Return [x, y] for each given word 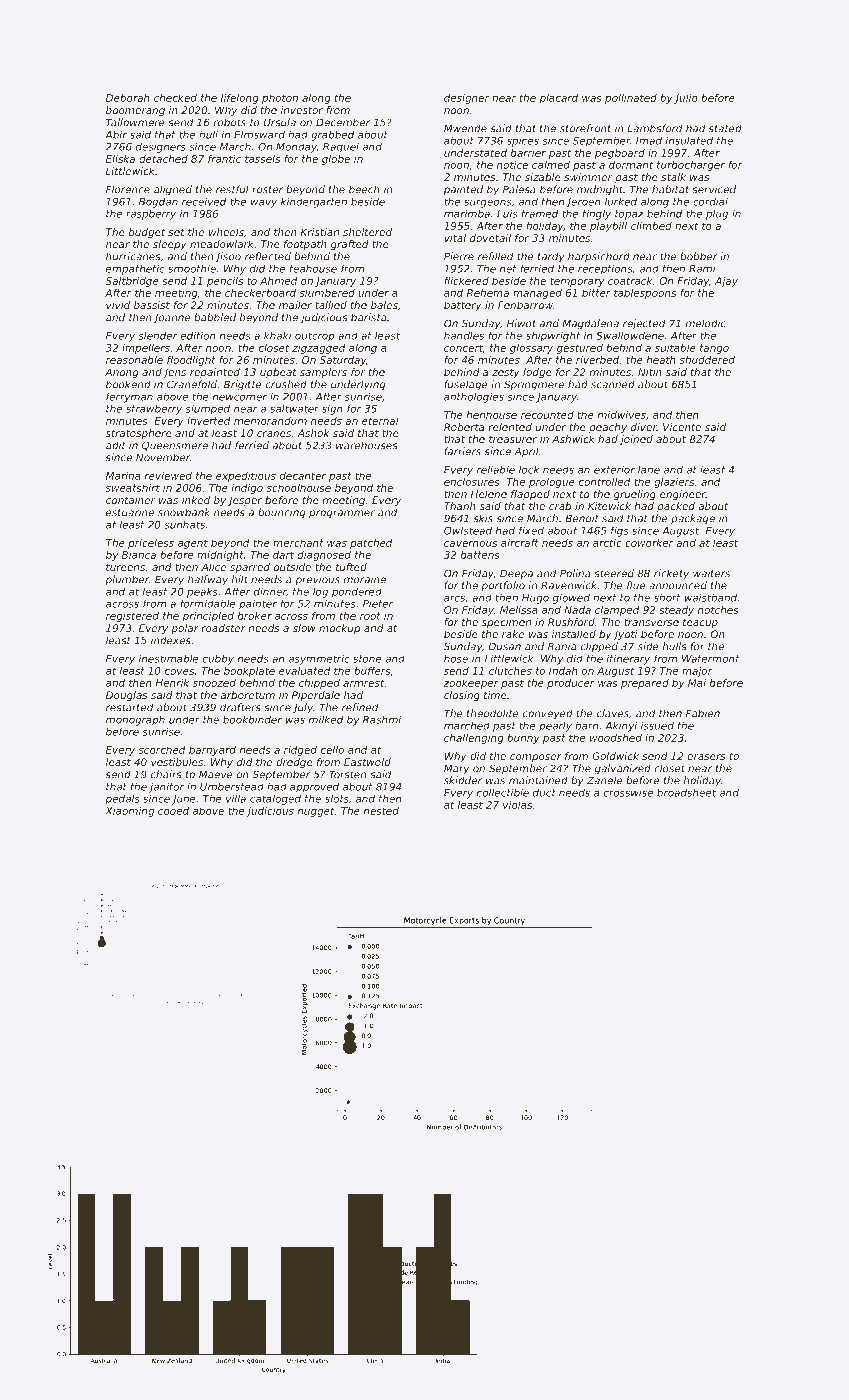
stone [367, 659]
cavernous [470, 544]
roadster [223, 628]
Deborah [128, 98]
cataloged [275, 800]
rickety [671, 574]
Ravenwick [569, 585]
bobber [699, 256]
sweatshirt [133, 488]
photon [280, 99]
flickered [466, 281]
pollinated [631, 99]
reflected [268, 256]
